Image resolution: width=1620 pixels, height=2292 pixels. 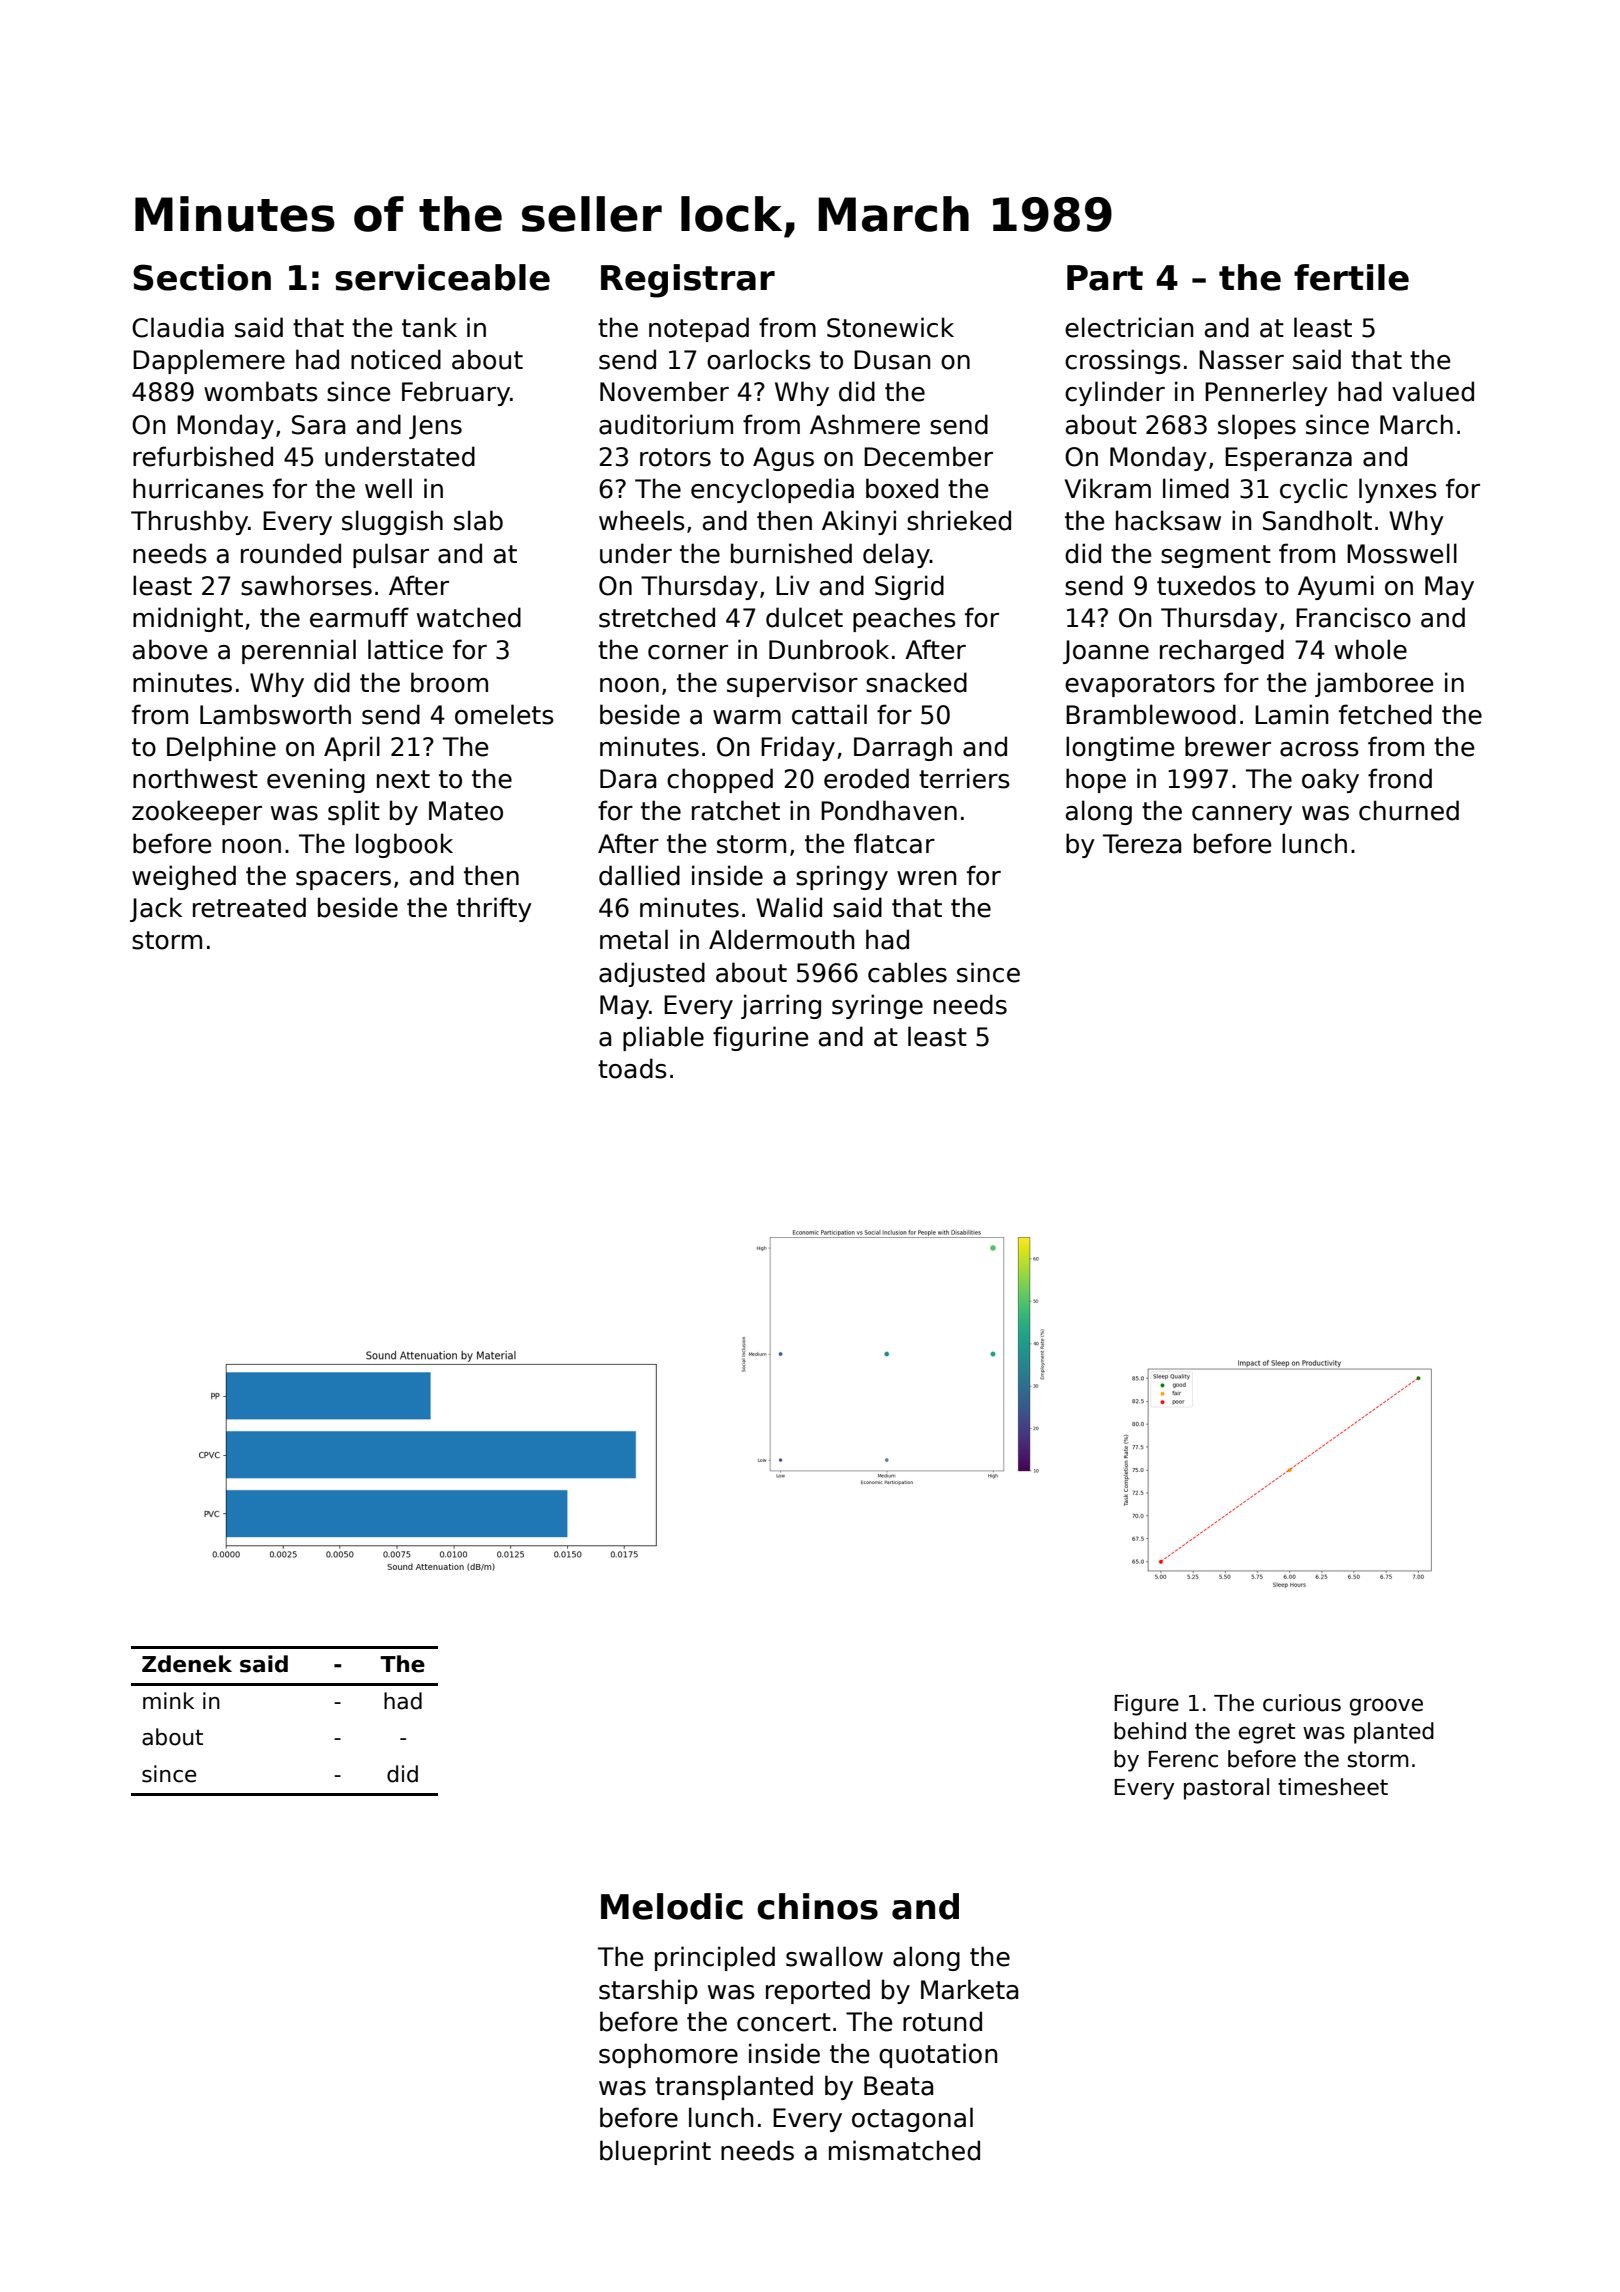 What do you see at coordinates (1433, 391) in the image?
I see `valued` at bounding box center [1433, 391].
